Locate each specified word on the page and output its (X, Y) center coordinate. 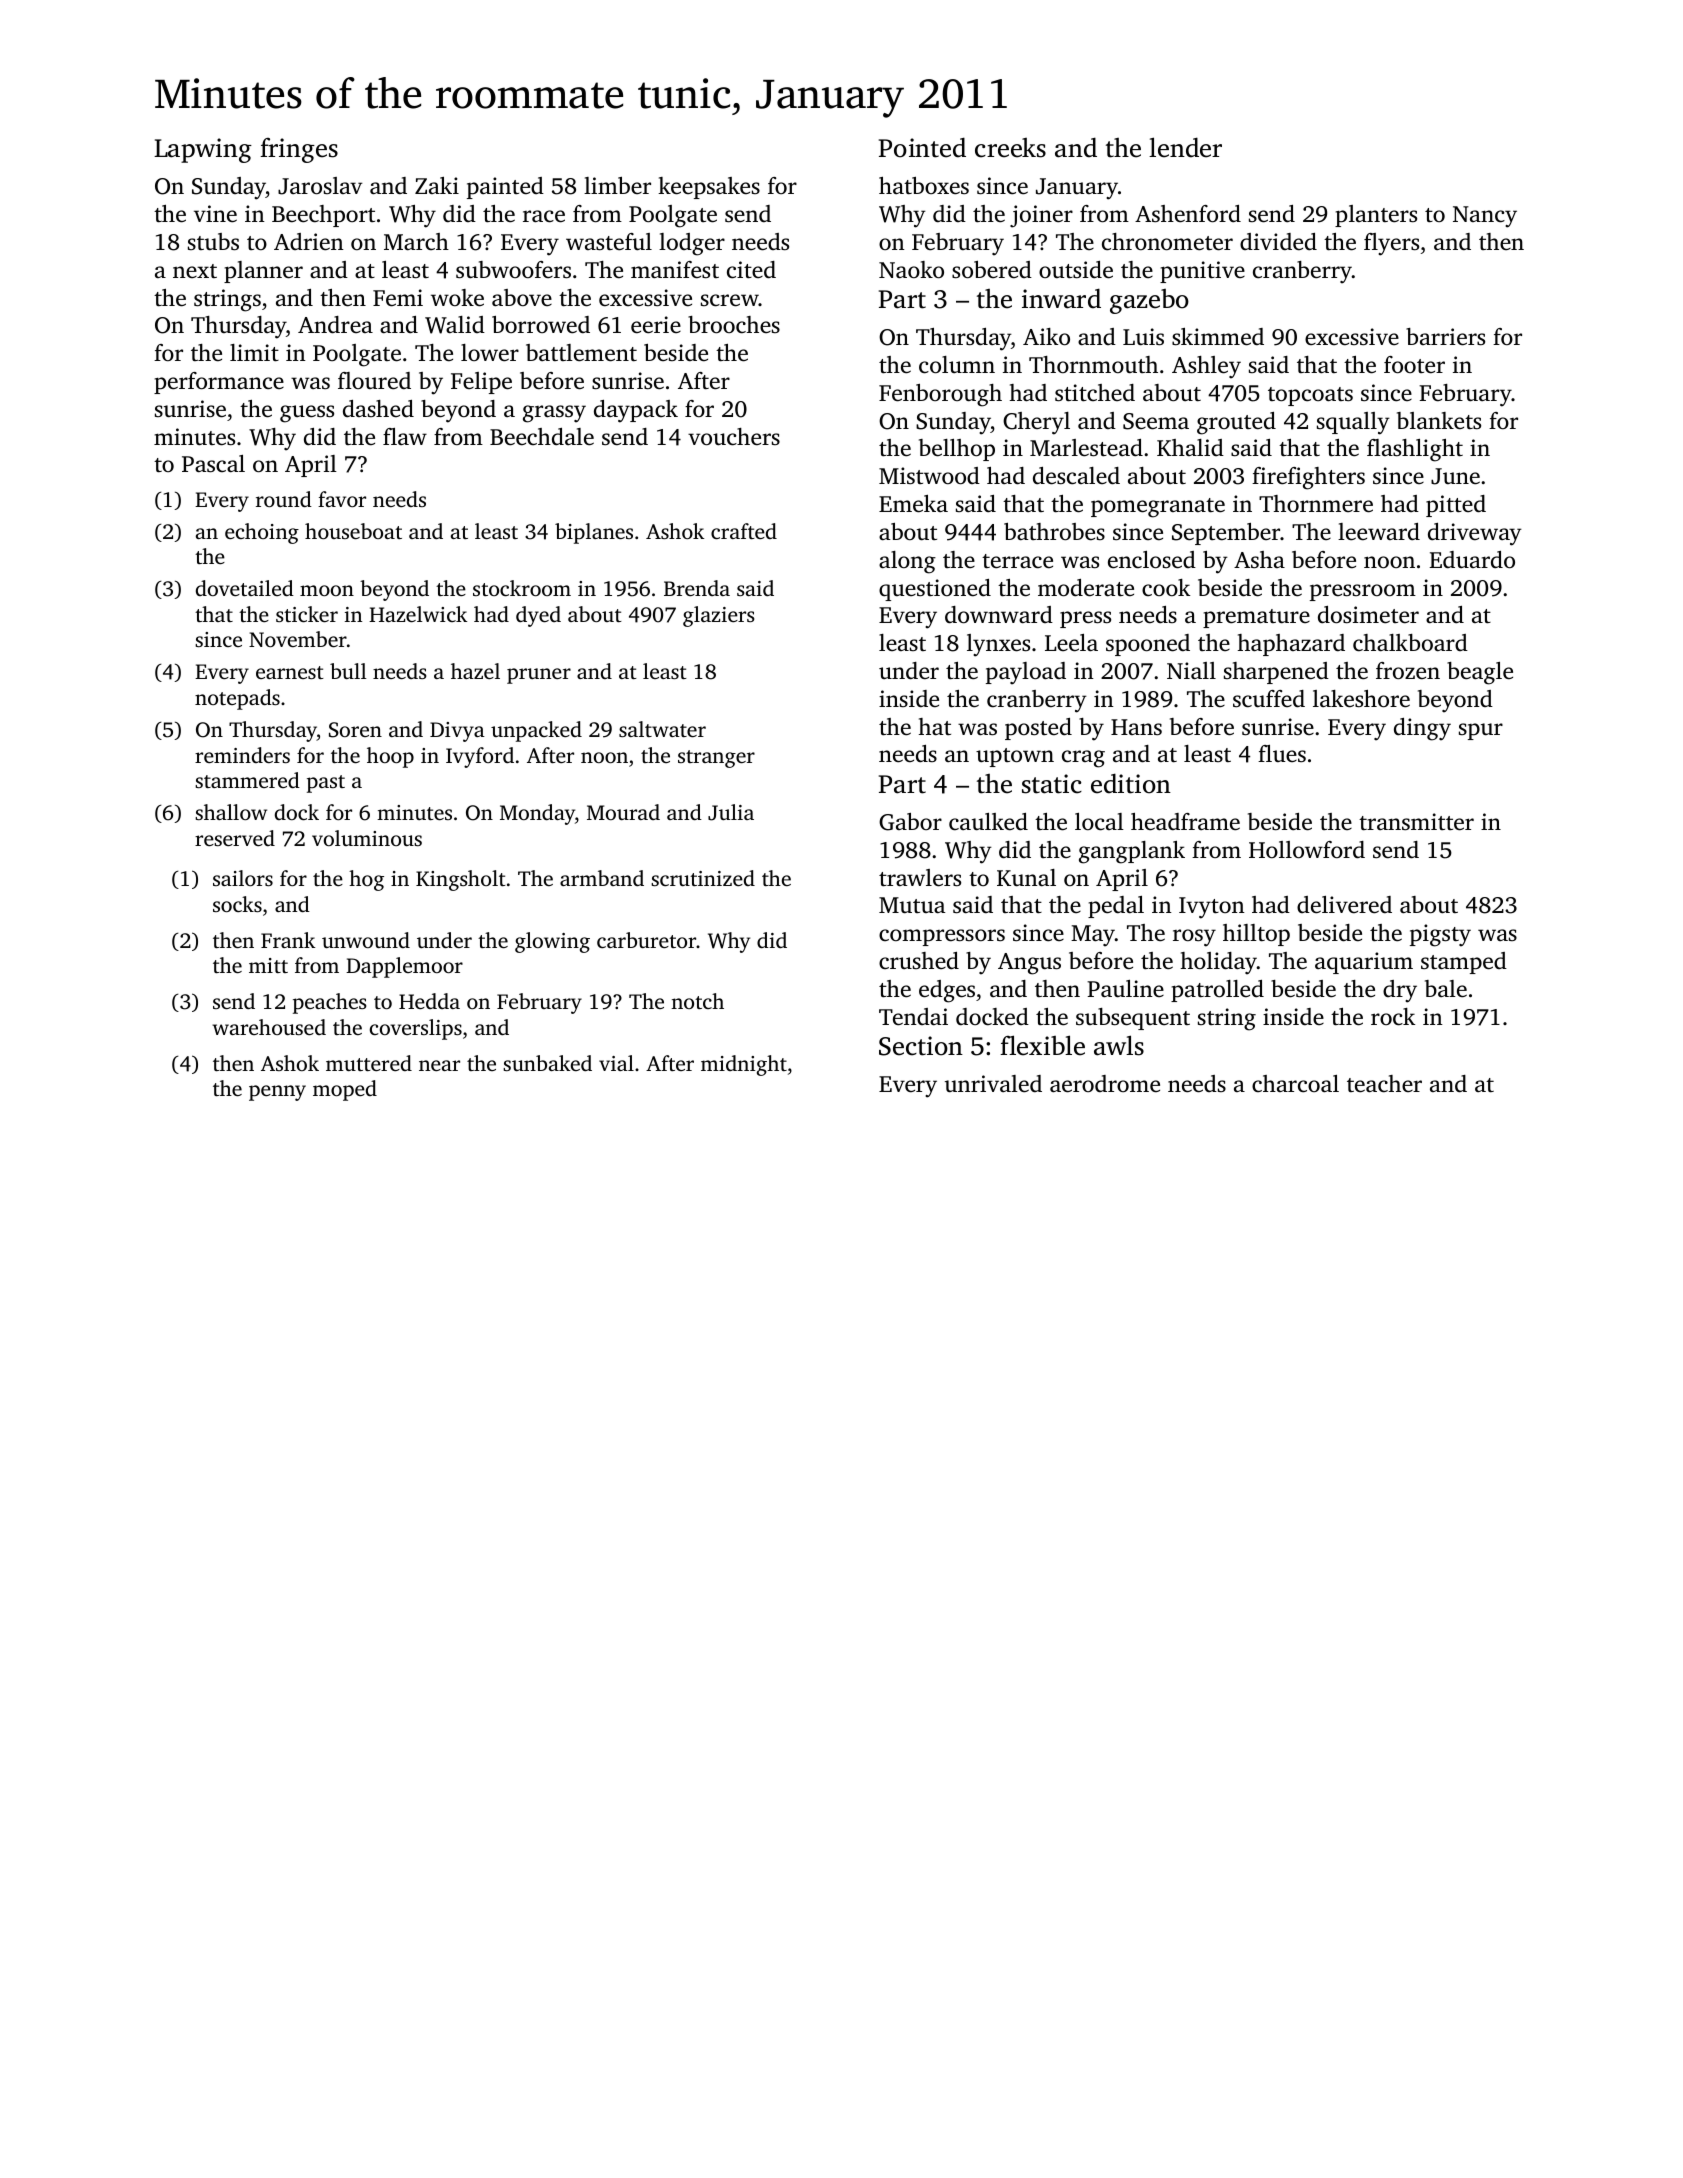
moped (345, 1090)
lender (1185, 147)
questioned (935, 590)
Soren (355, 730)
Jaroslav (320, 186)
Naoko (911, 270)
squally (1353, 423)
